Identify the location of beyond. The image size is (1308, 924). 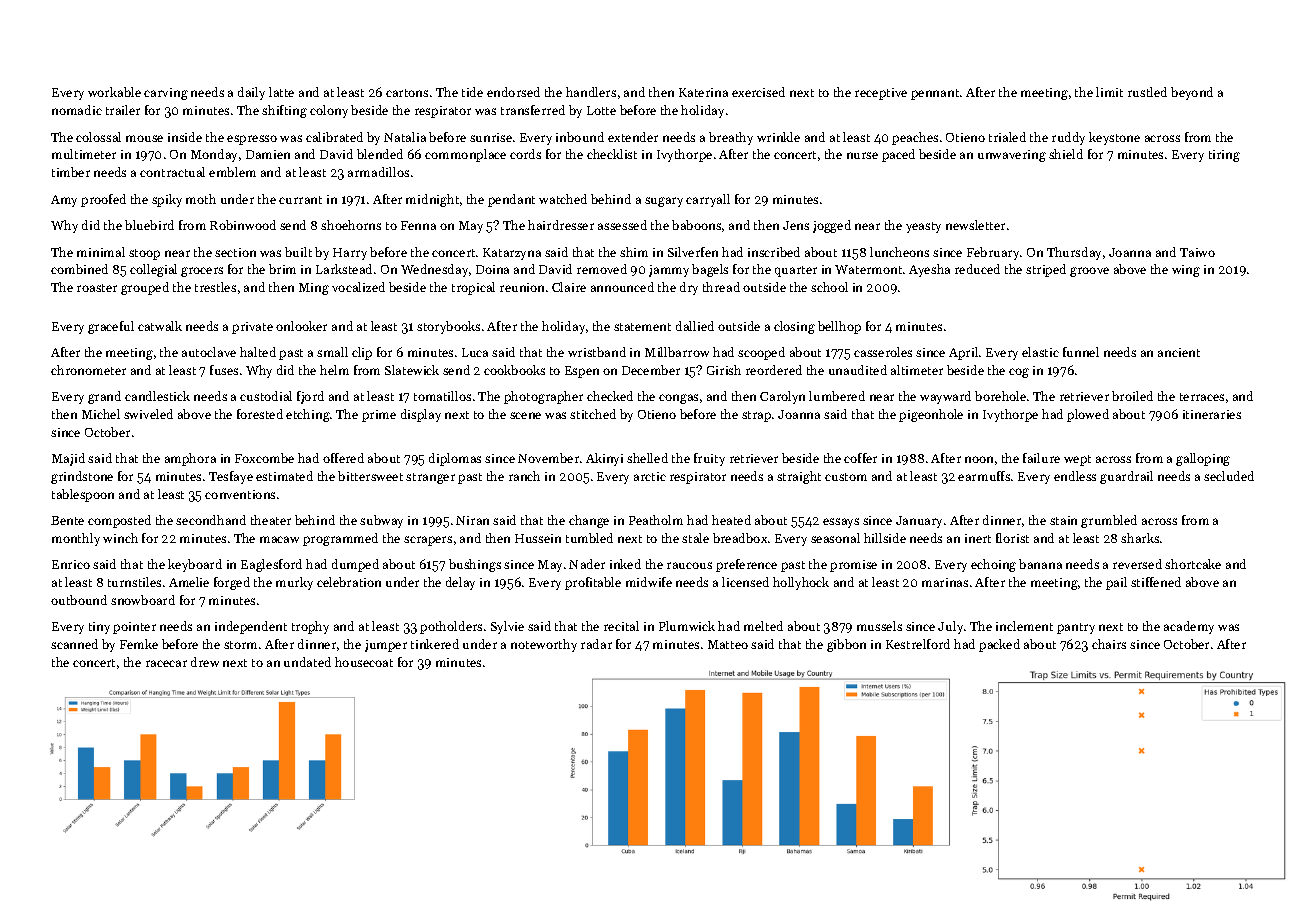
(1192, 93).
